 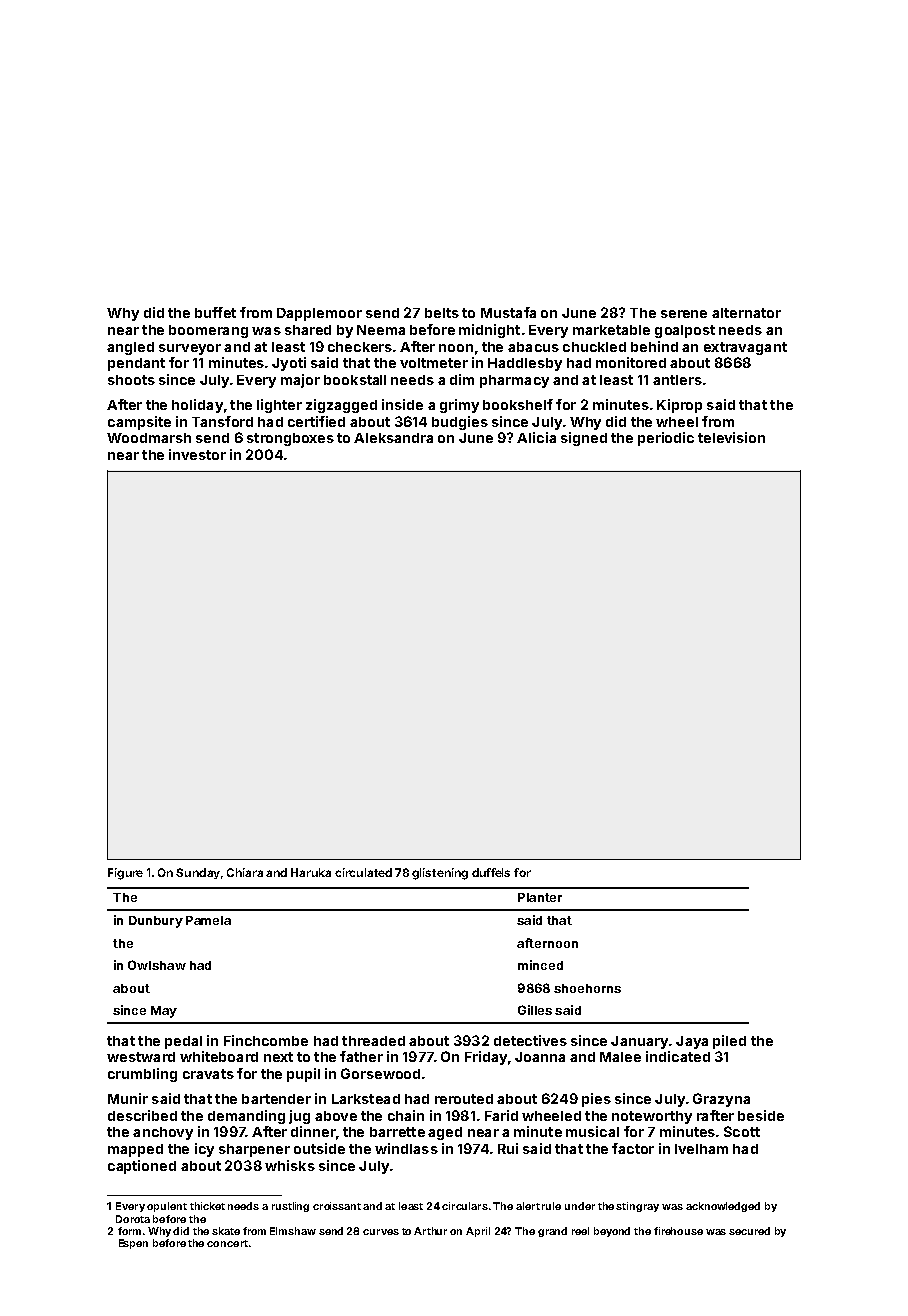 I want to click on dim, so click(x=462, y=379).
